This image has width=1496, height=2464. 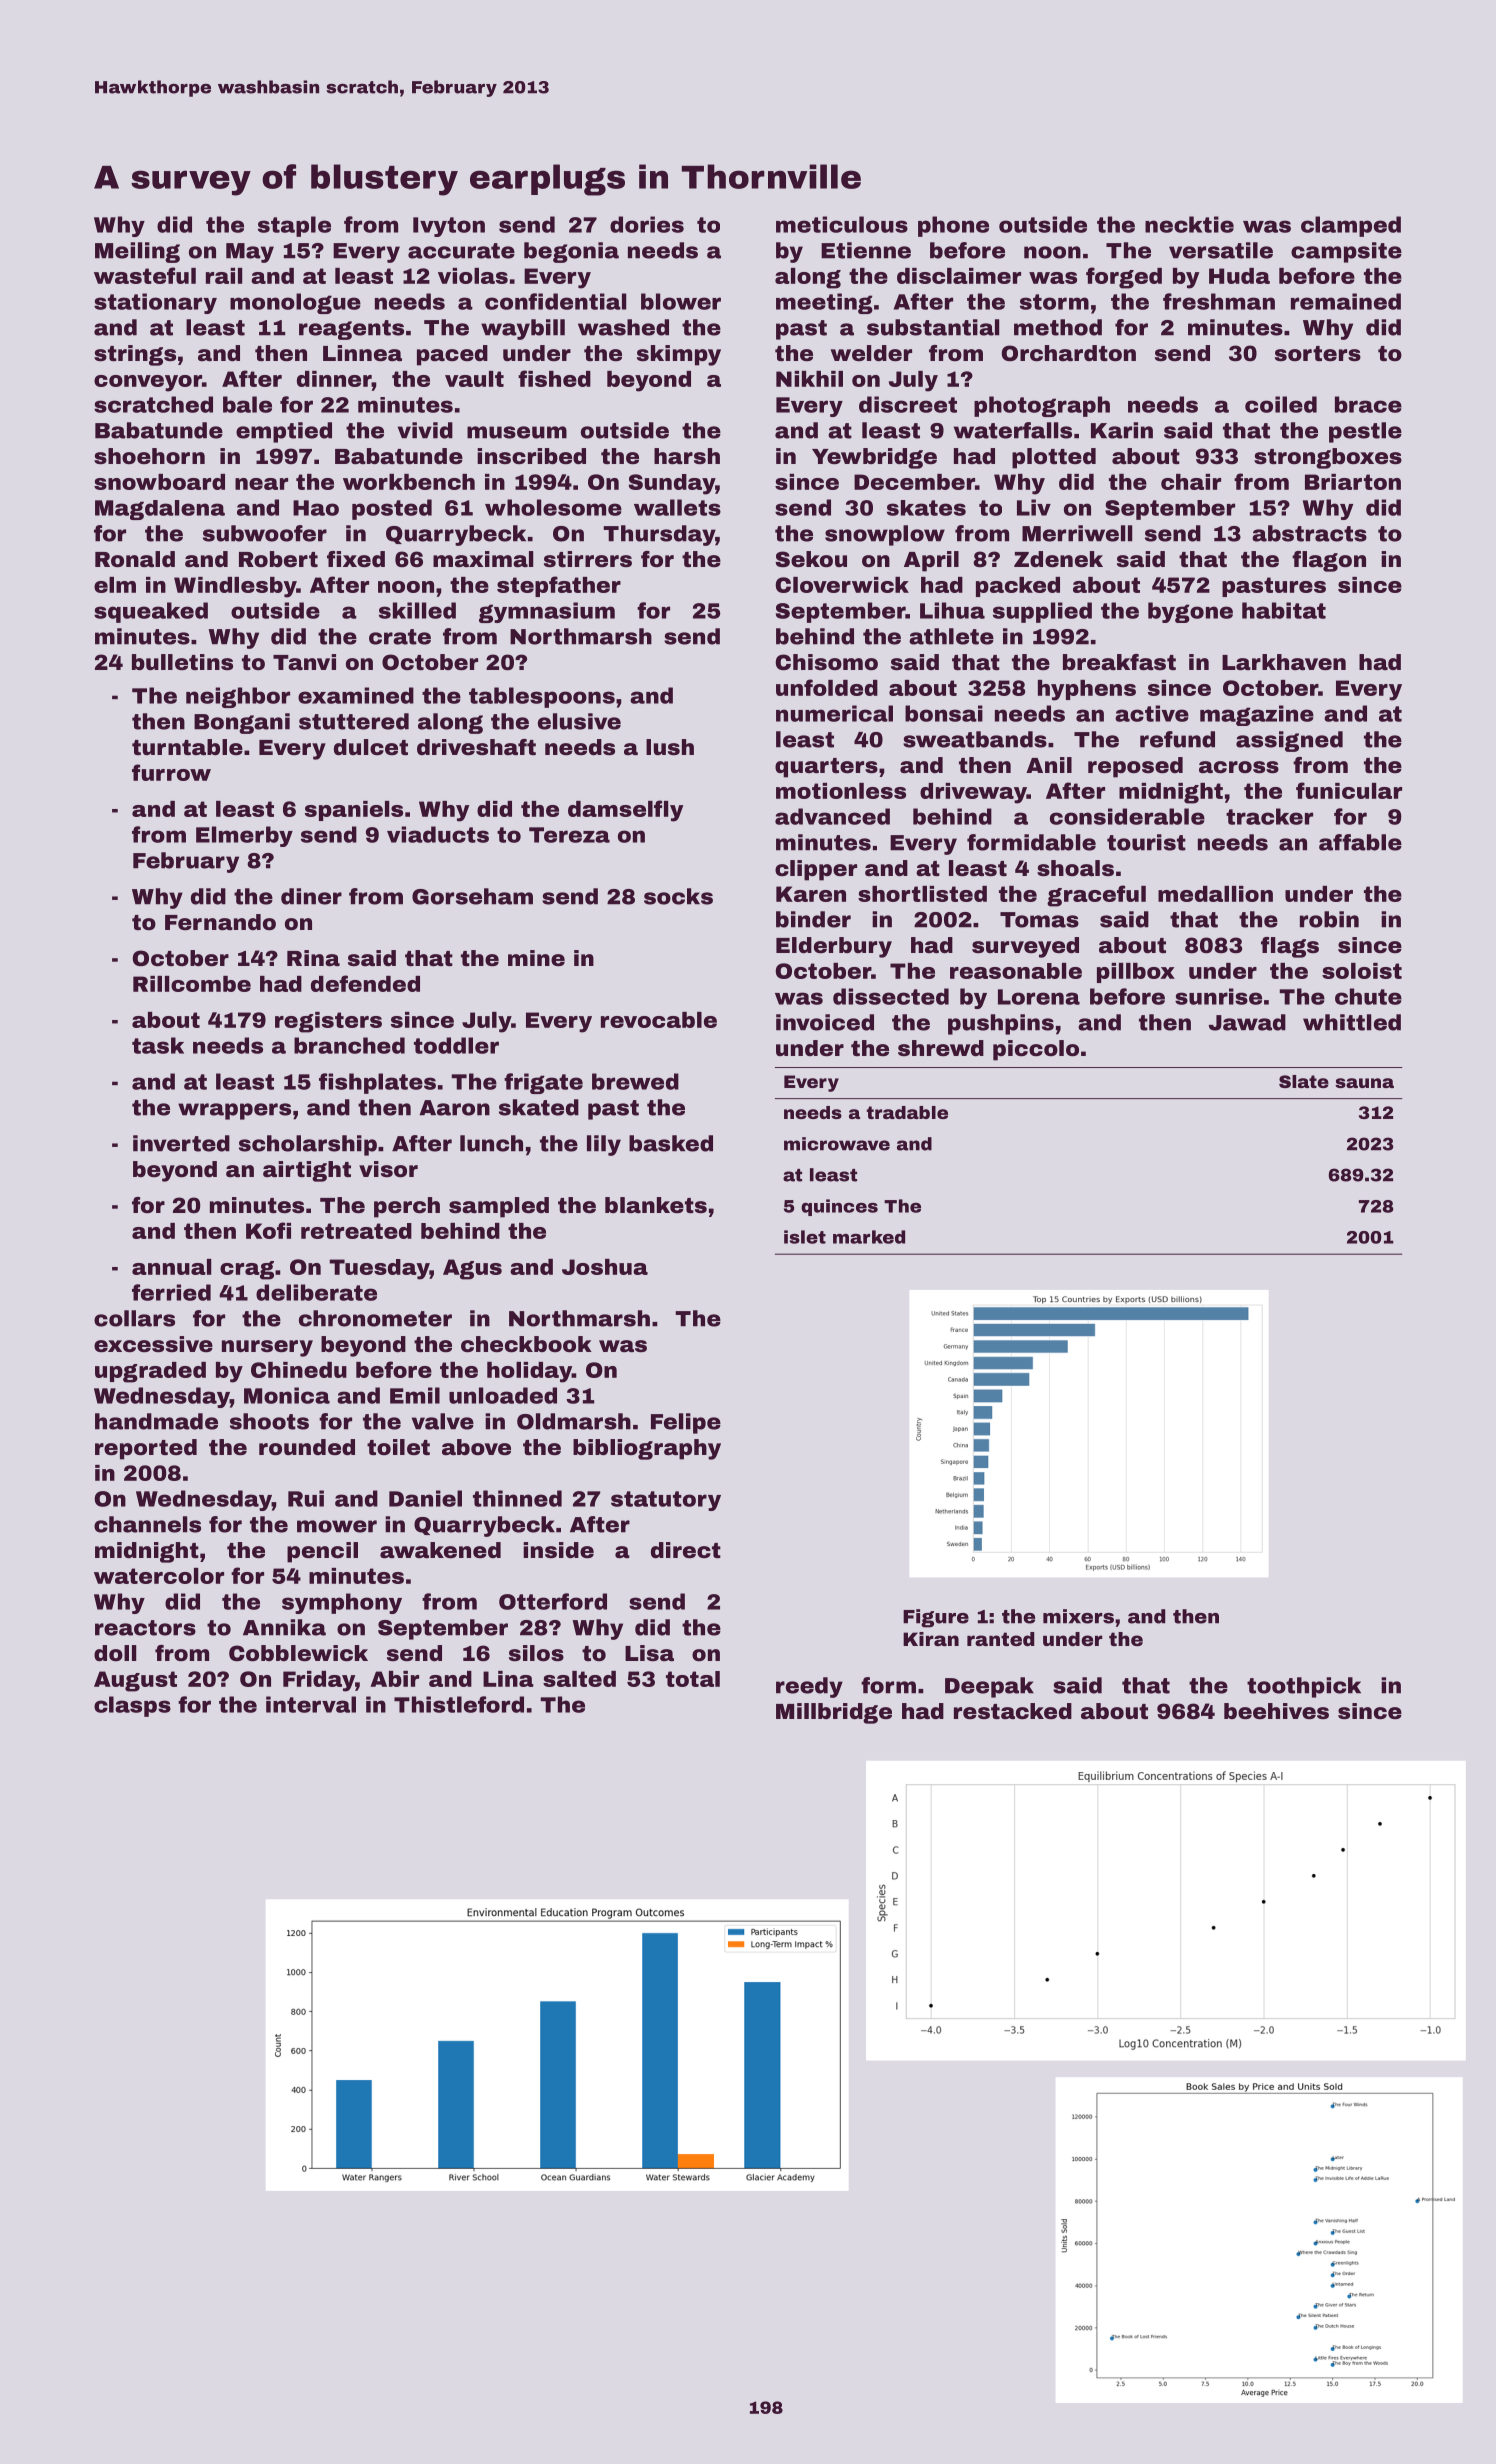 What do you see at coordinates (155, 303) in the image?
I see `stationary` at bounding box center [155, 303].
